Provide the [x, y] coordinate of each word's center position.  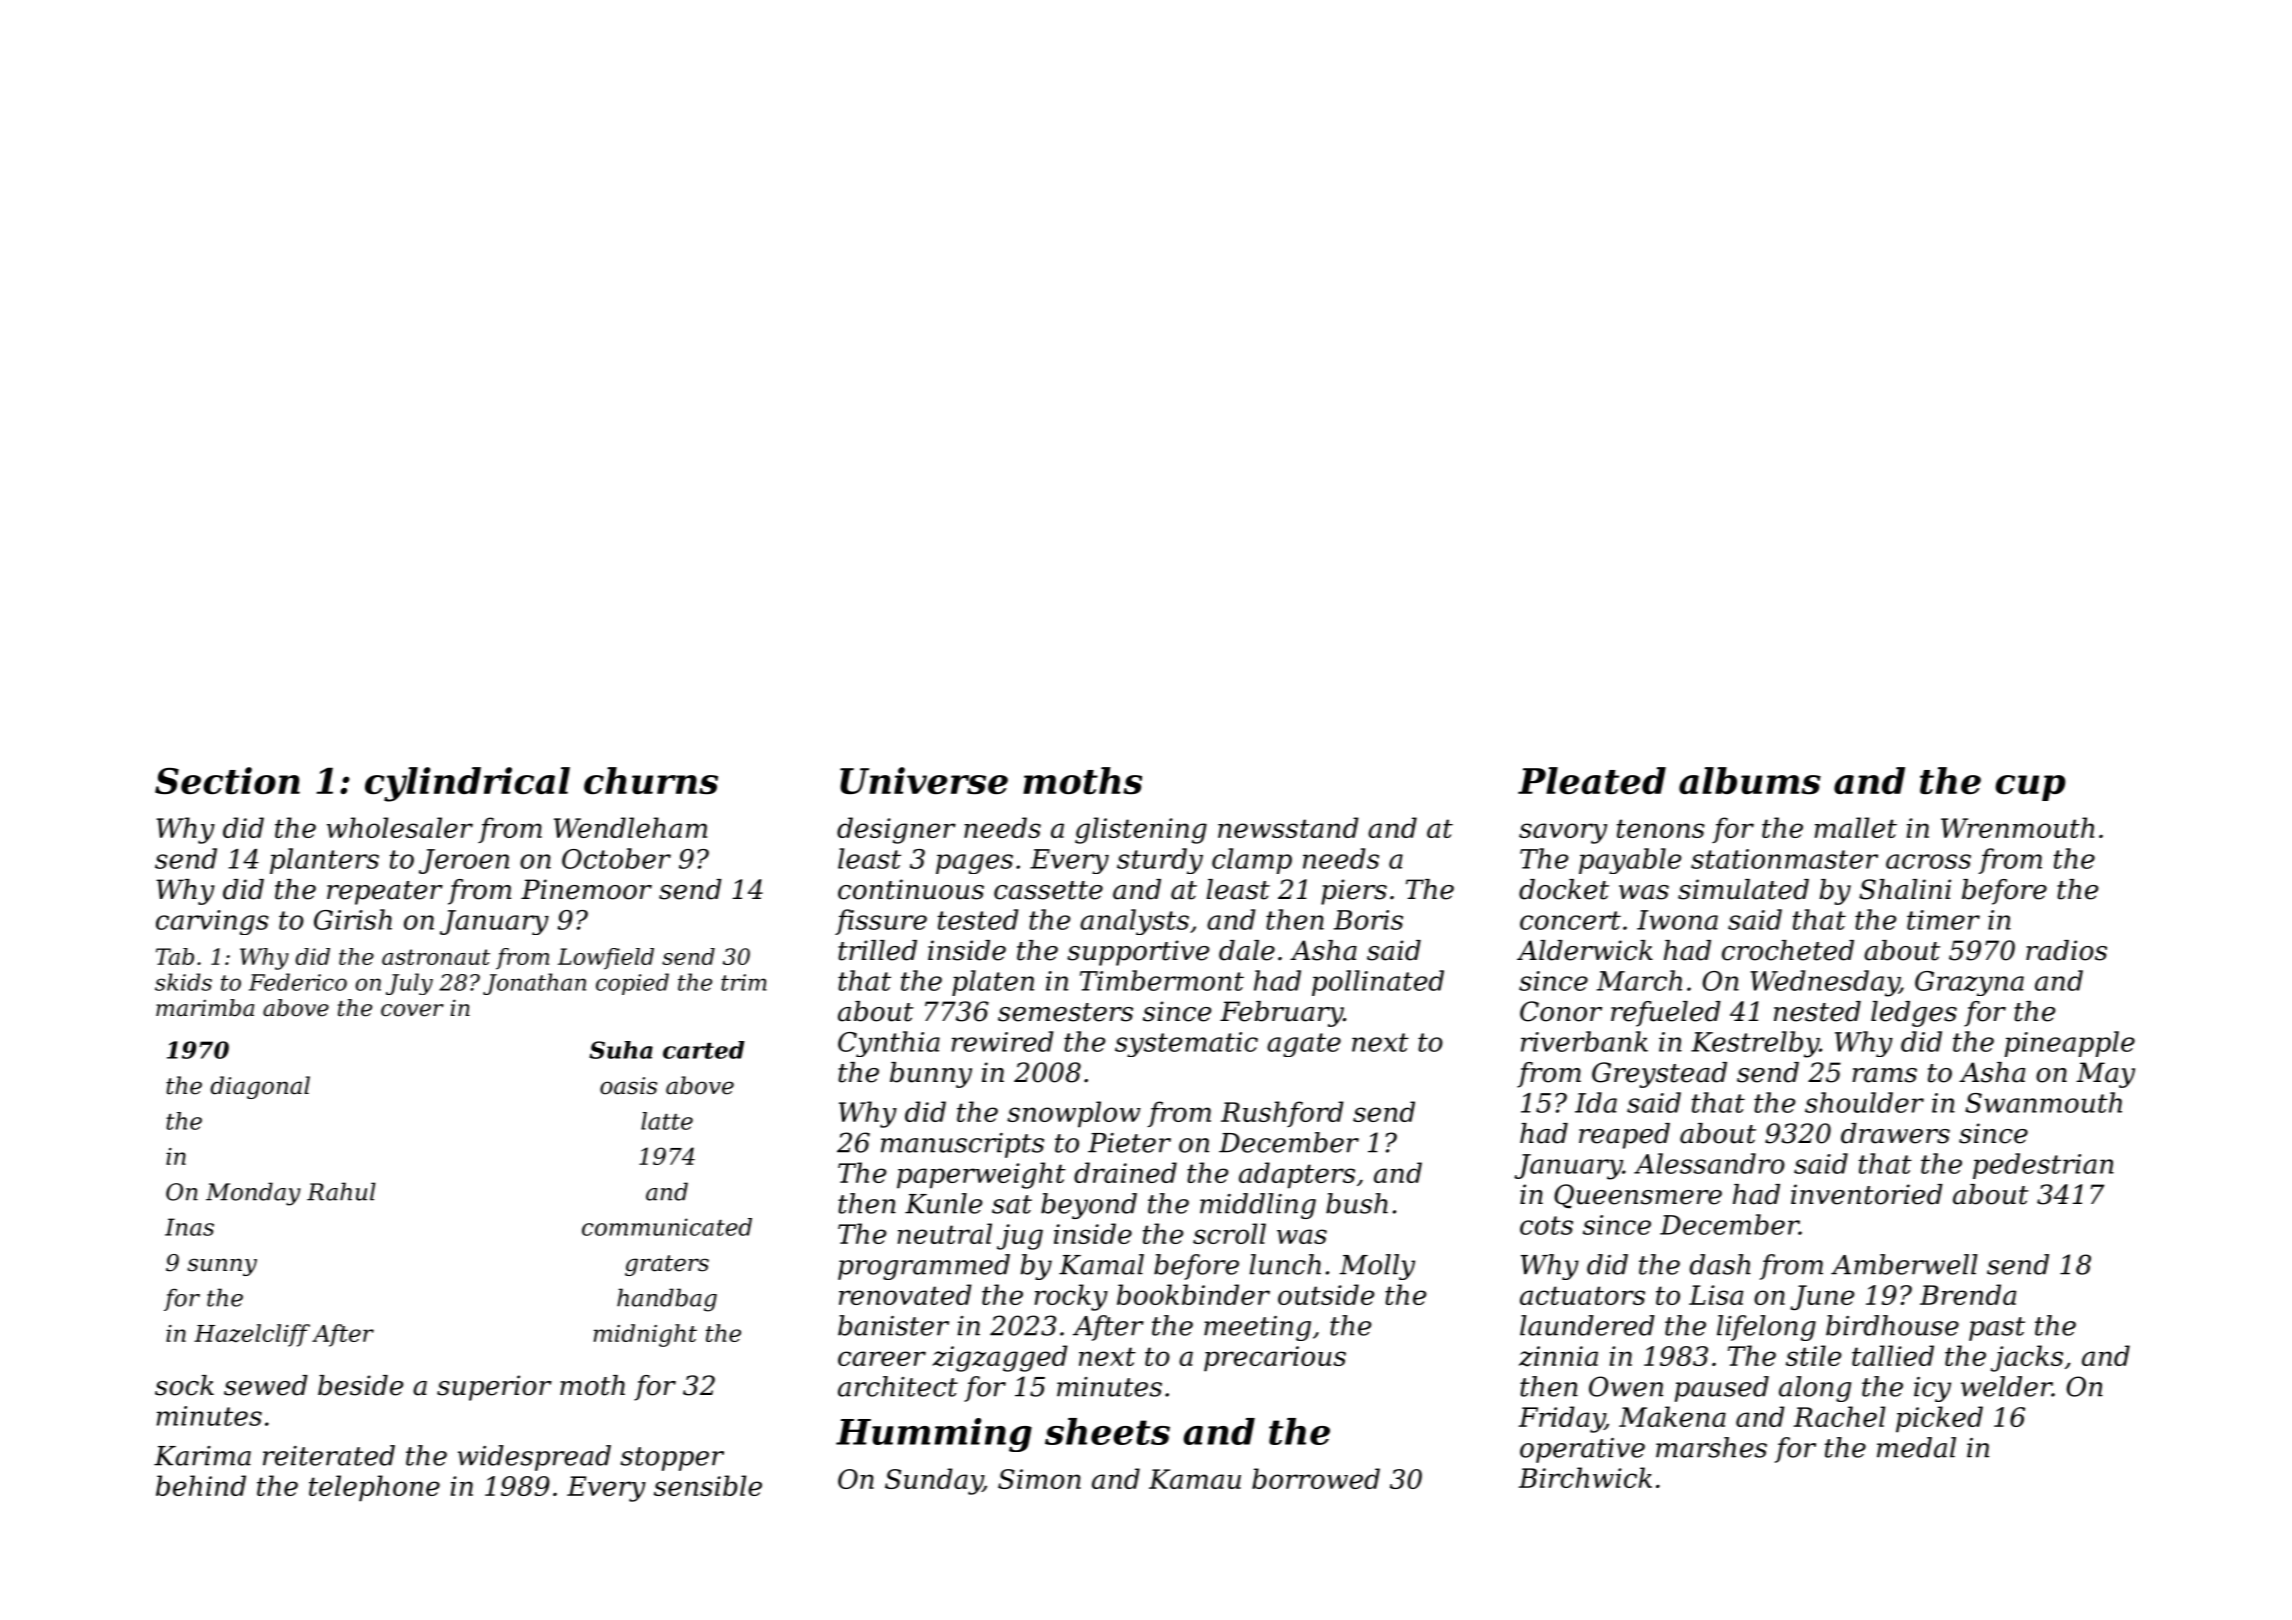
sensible [708, 1485]
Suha [621, 1050]
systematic [1186, 1044]
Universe [924, 780]
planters [324, 861]
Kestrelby [1755, 1044]
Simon [1039, 1479]
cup [2030, 788]
